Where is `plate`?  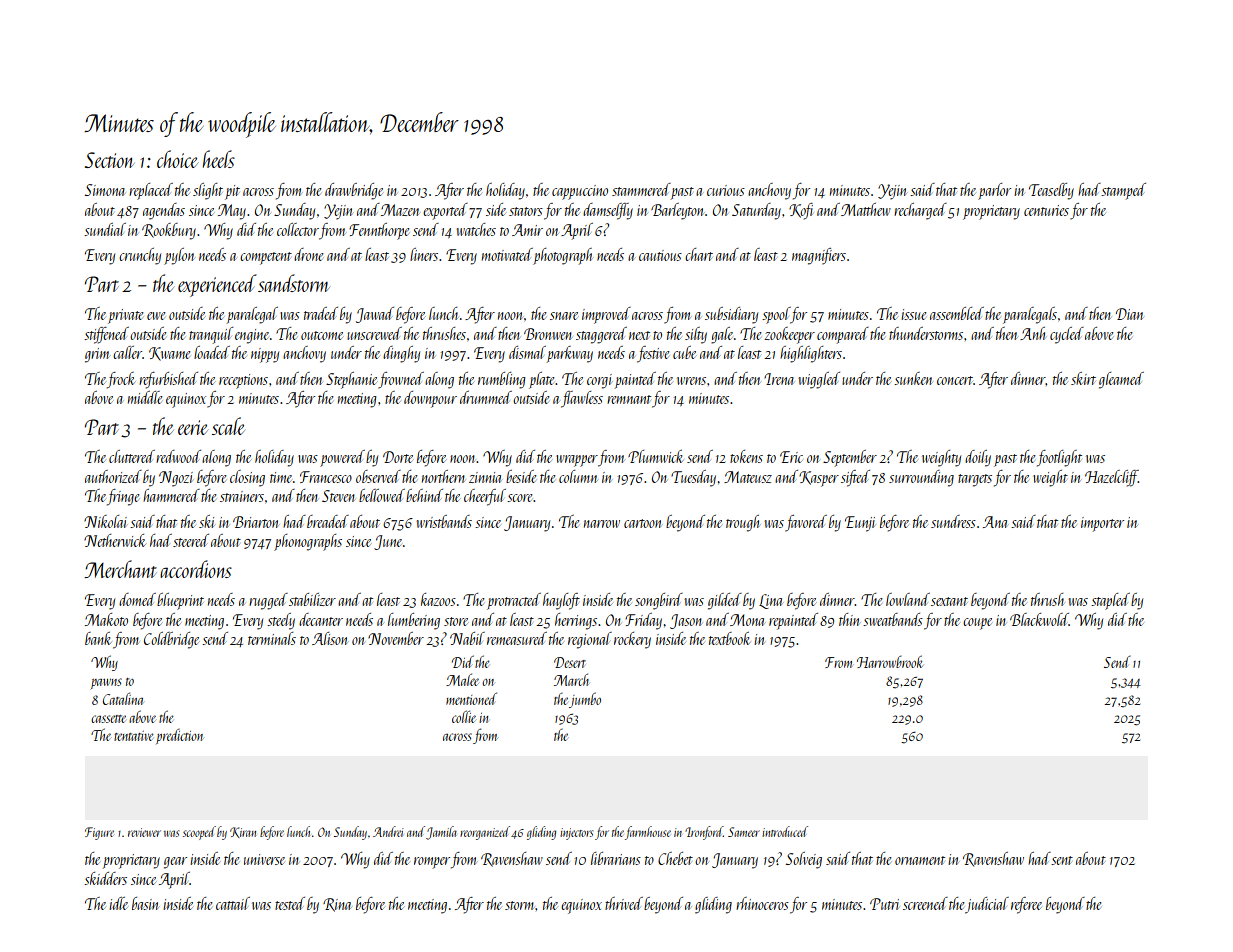 plate is located at coordinates (542, 380).
